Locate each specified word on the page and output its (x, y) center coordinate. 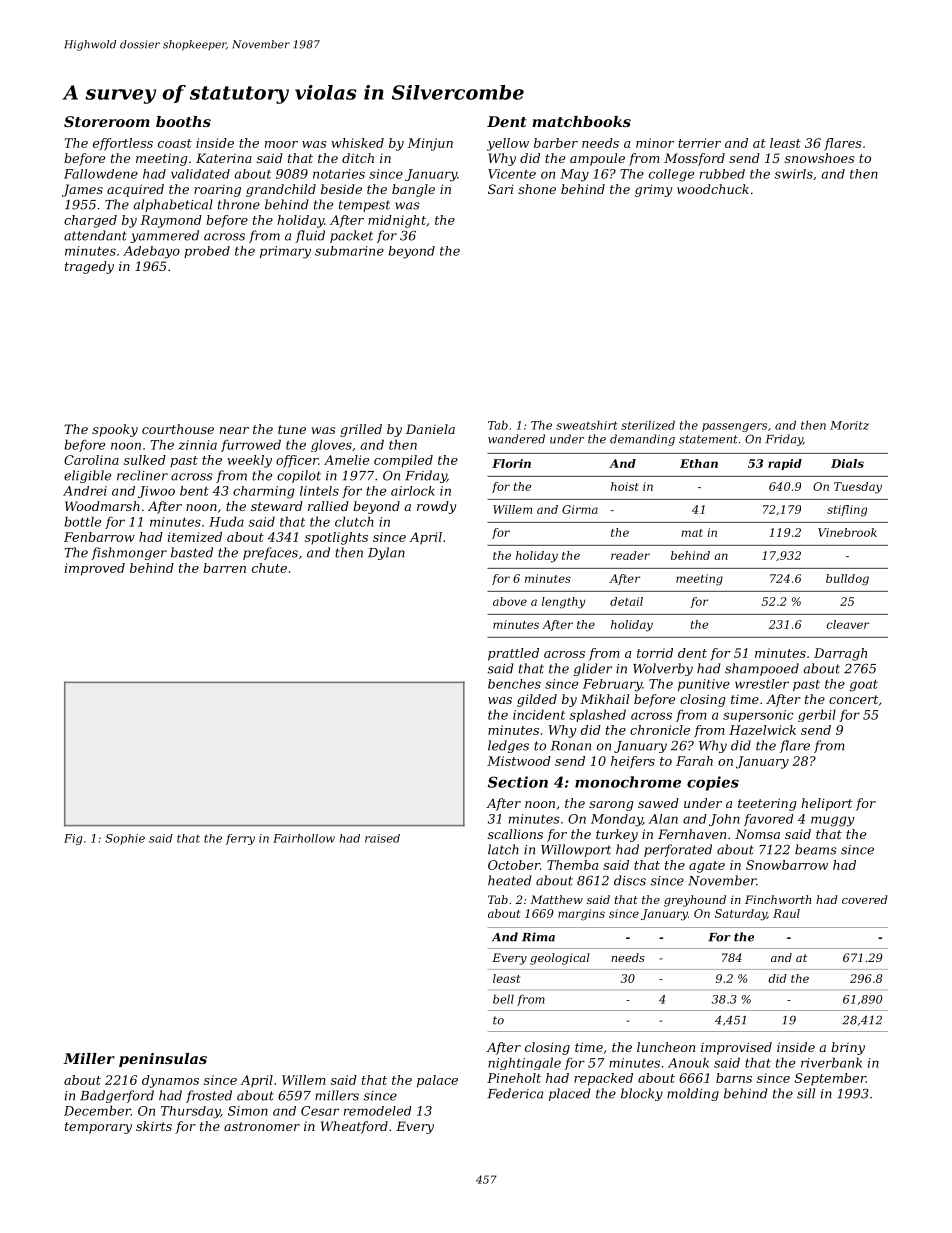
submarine (349, 251)
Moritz (849, 425)
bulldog (847, 580)
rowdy (436, 507)
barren (224, 568)
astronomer (262, 1126)
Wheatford (354, 1127)
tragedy (89, 267)
